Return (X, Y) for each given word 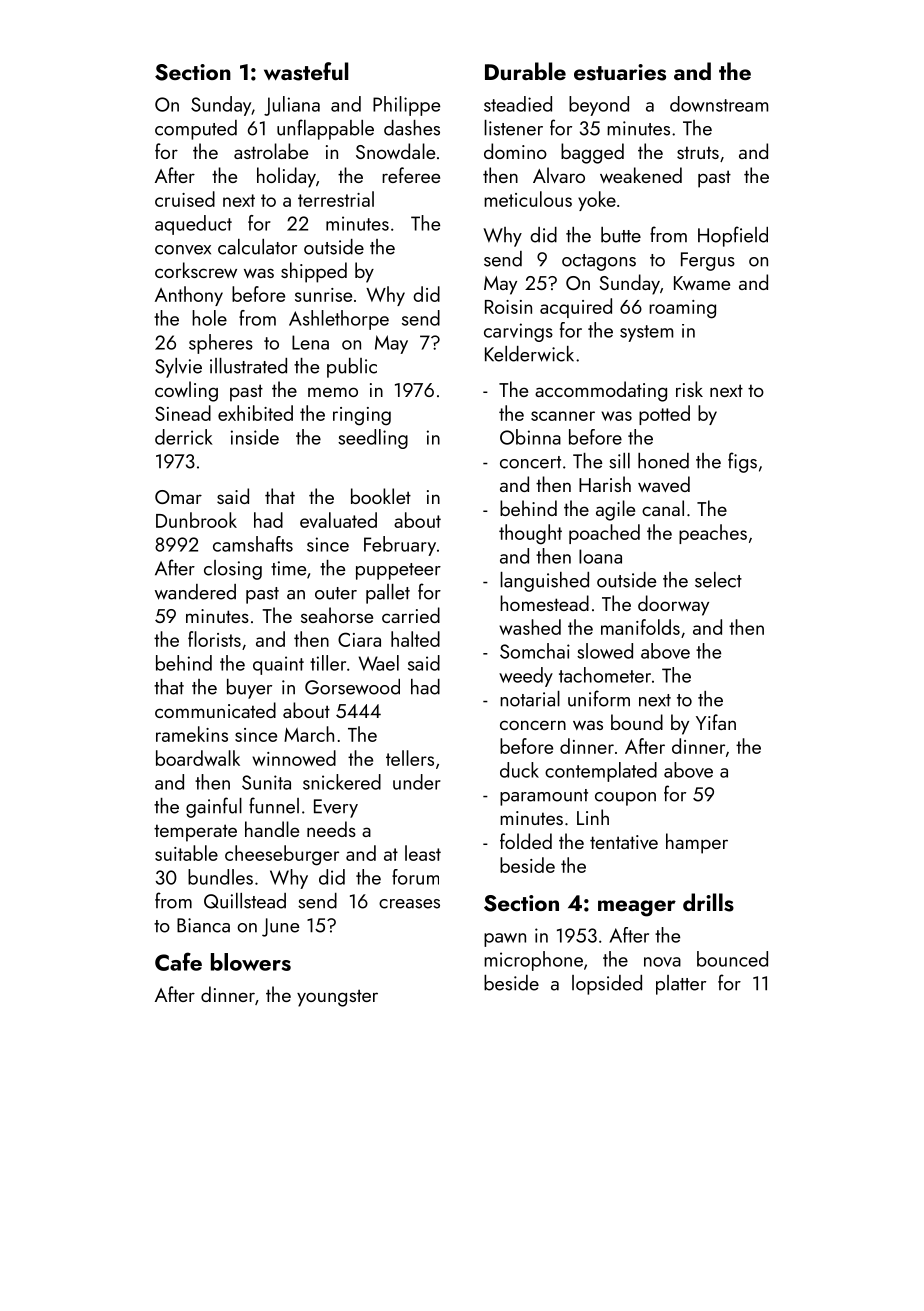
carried (411, 615)
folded (526, 841)
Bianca (203, 925)
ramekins (192, 734)
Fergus (708, 261)
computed (196, 130)
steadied (518, 104)
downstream (719, 104)
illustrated (248, 366)
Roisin (508, 307)
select (718, 580)
